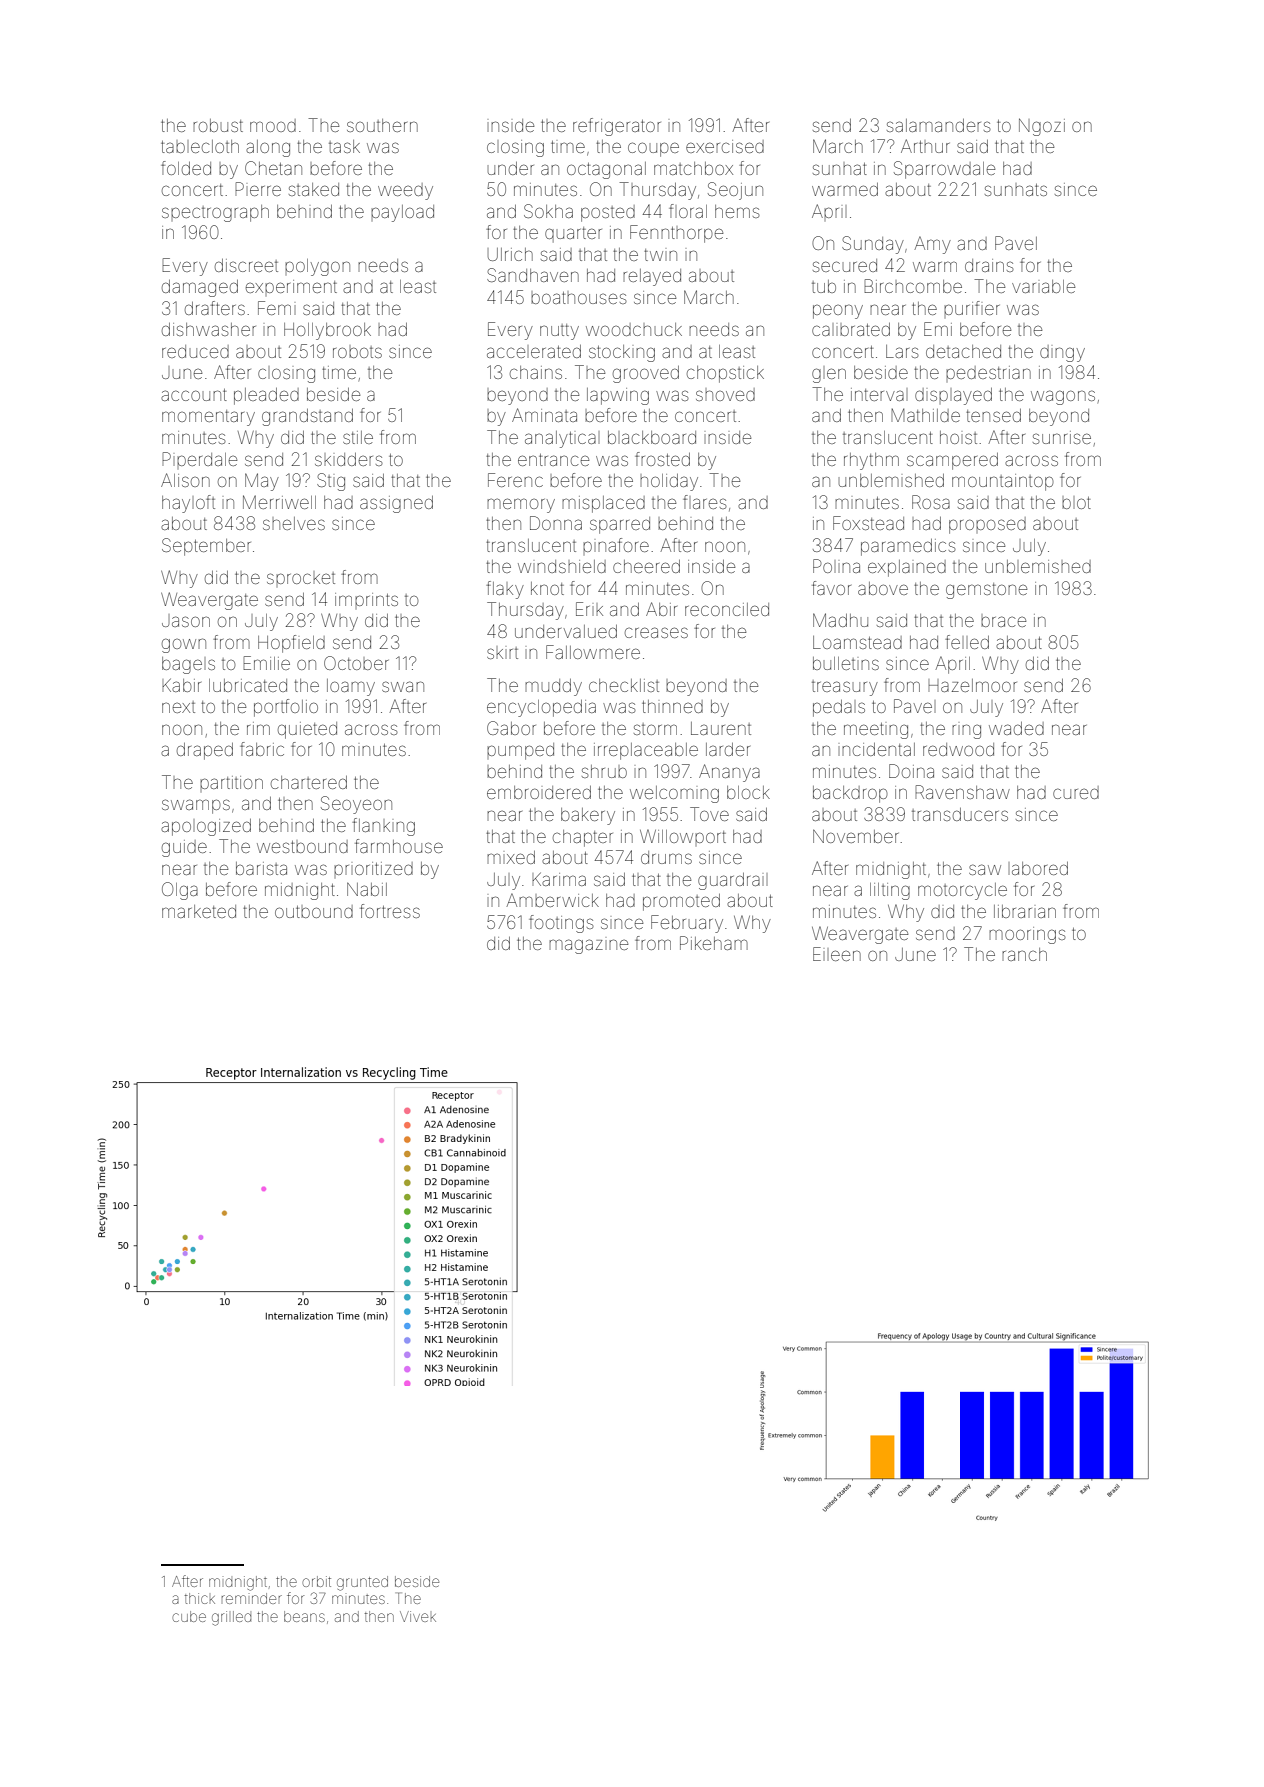 The height and width of the screenshot is (1787, 1264). I want to click on Pikeham, so click(714, 943).
